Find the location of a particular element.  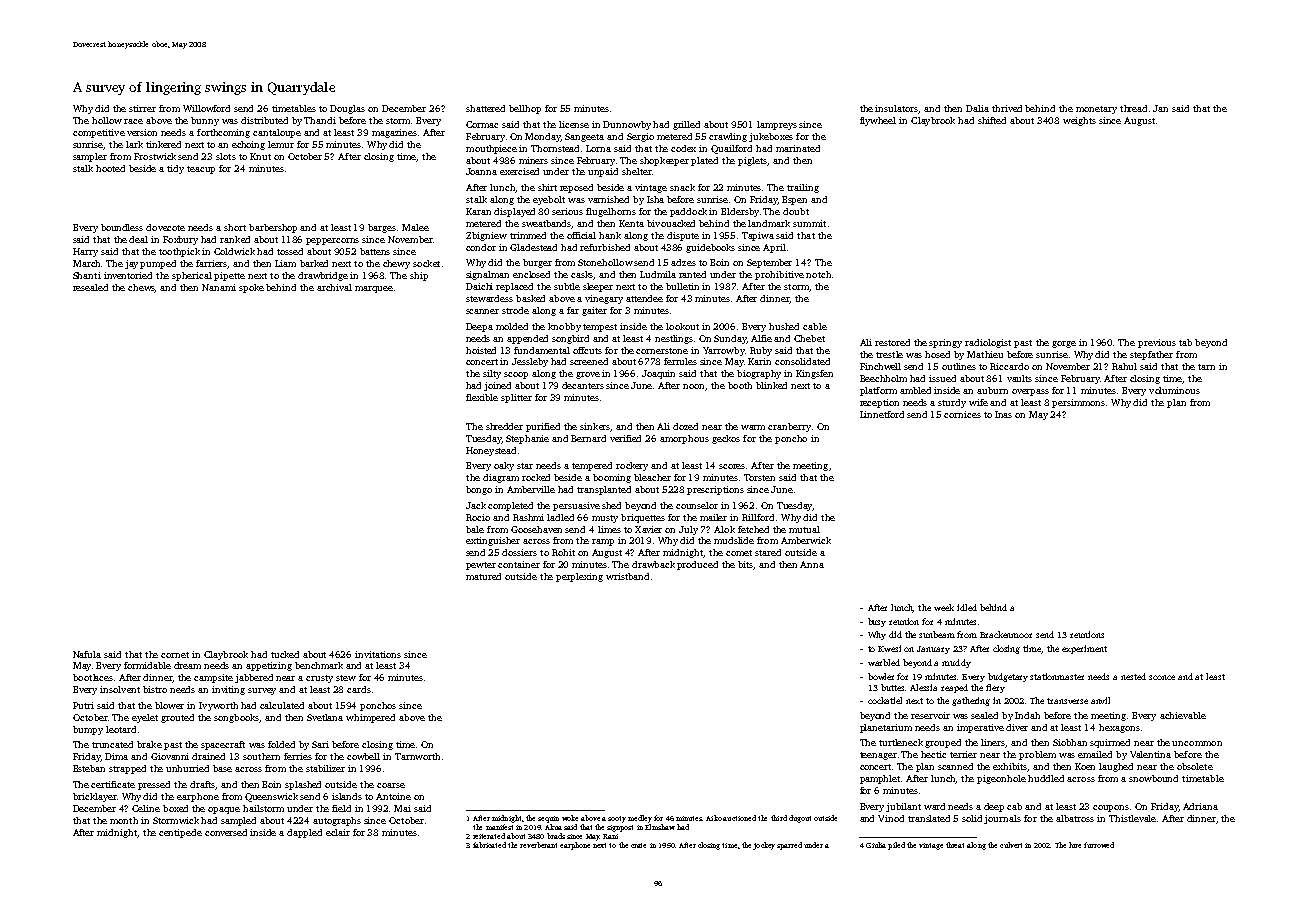

biography is located at coordinates (759, 374).
